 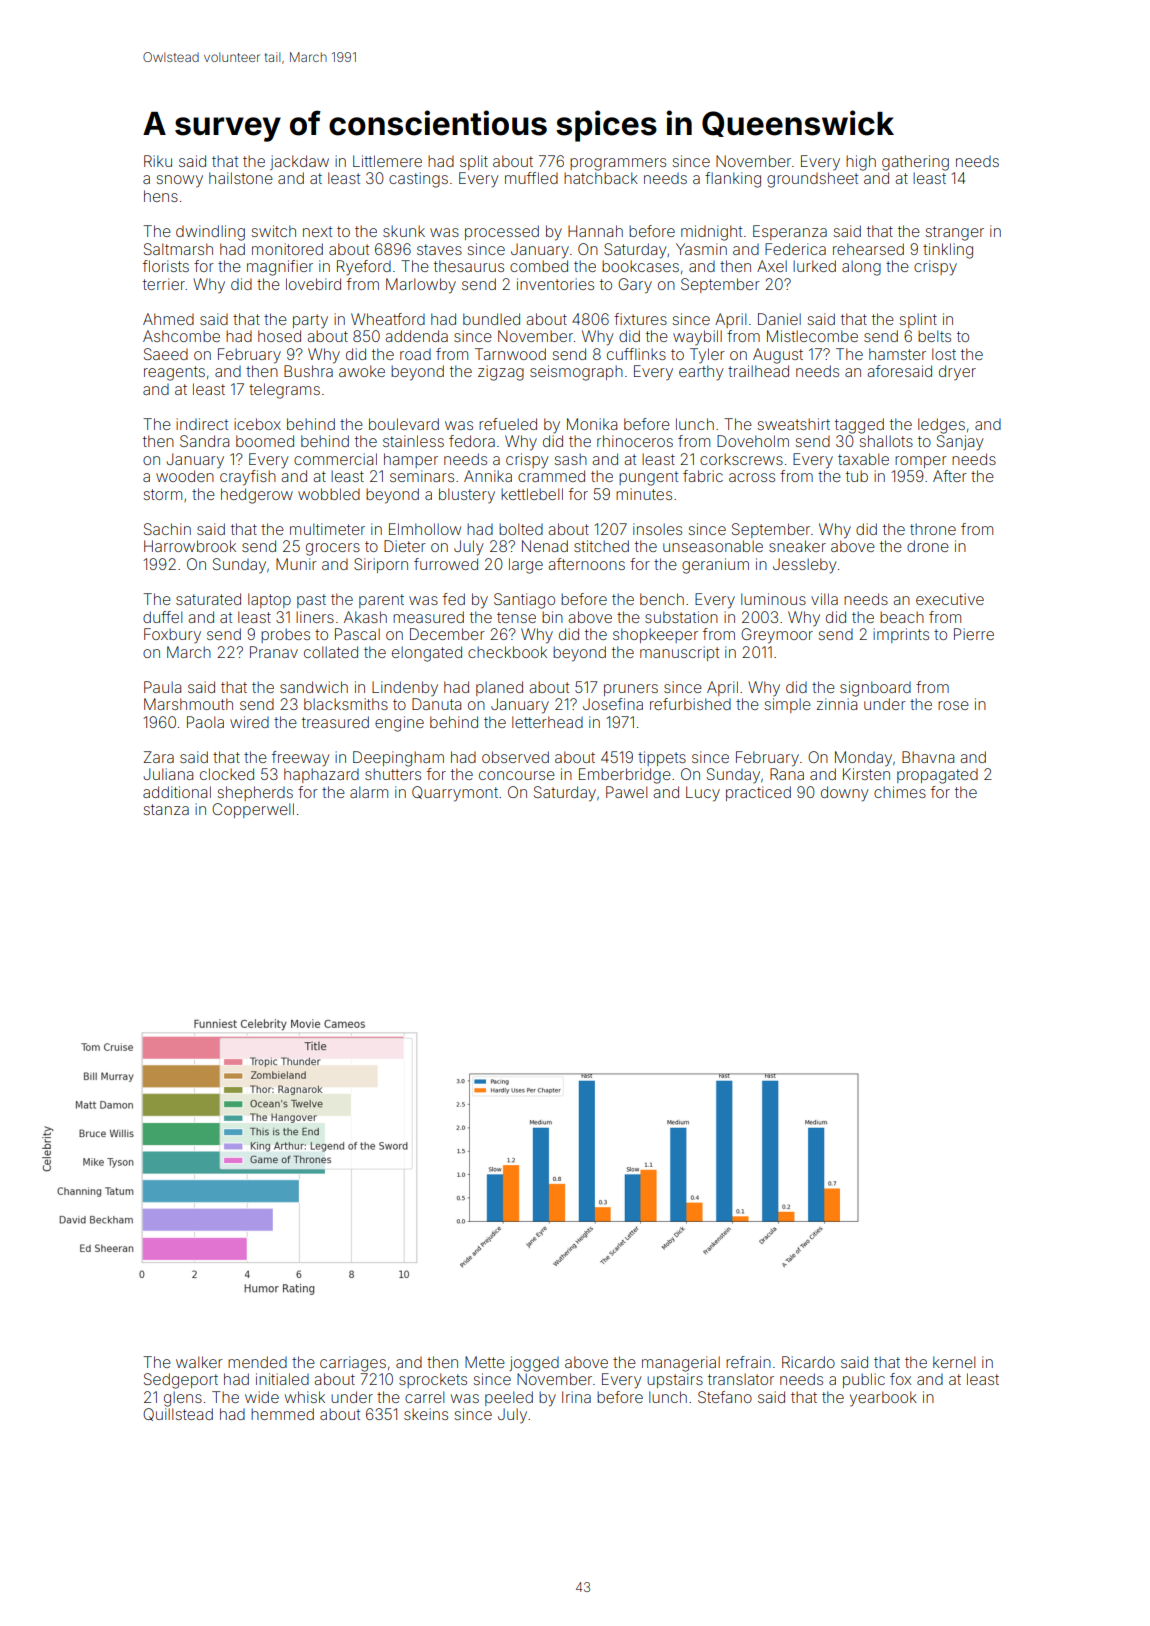 I want to click on Copperwell, so click(x=253, y=810).
